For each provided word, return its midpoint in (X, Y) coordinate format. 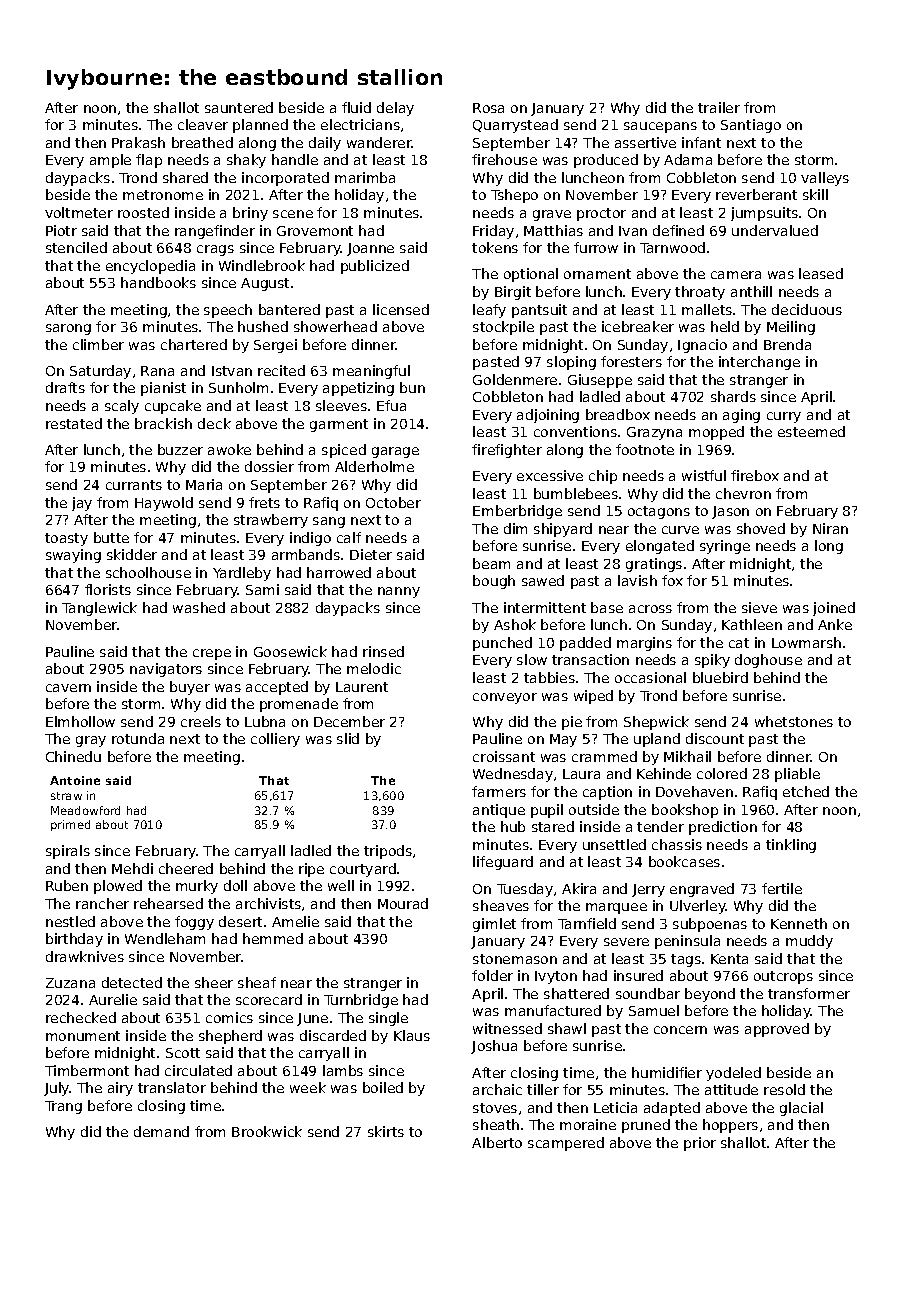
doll (235, 885)
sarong (68, 329)
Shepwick (656, 723)
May (563, 740)
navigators (166, 670)
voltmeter (79, 212)
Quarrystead (515, 126)
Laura (581, 774)
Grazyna (654, 433)
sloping (571, 363)
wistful (704, 475)
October (393, 502)
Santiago (751, 126)
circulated (198, 1070)
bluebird (720, 677)
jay (82, 504)
